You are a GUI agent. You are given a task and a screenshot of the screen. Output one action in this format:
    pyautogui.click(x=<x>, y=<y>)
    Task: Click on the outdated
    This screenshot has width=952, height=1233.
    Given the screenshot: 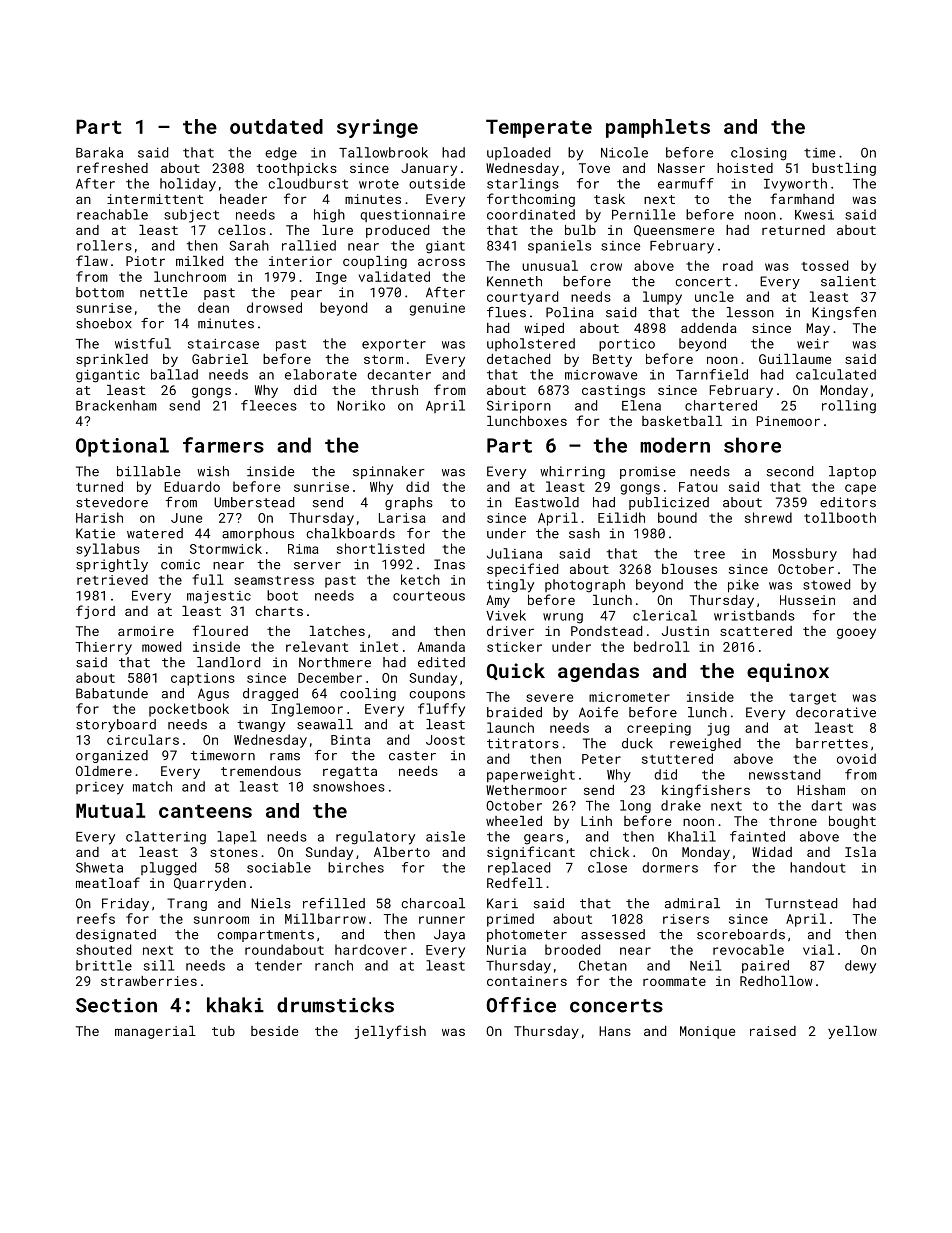 What is the action you would take?
    pyautogui.click(x=276, y=126)
